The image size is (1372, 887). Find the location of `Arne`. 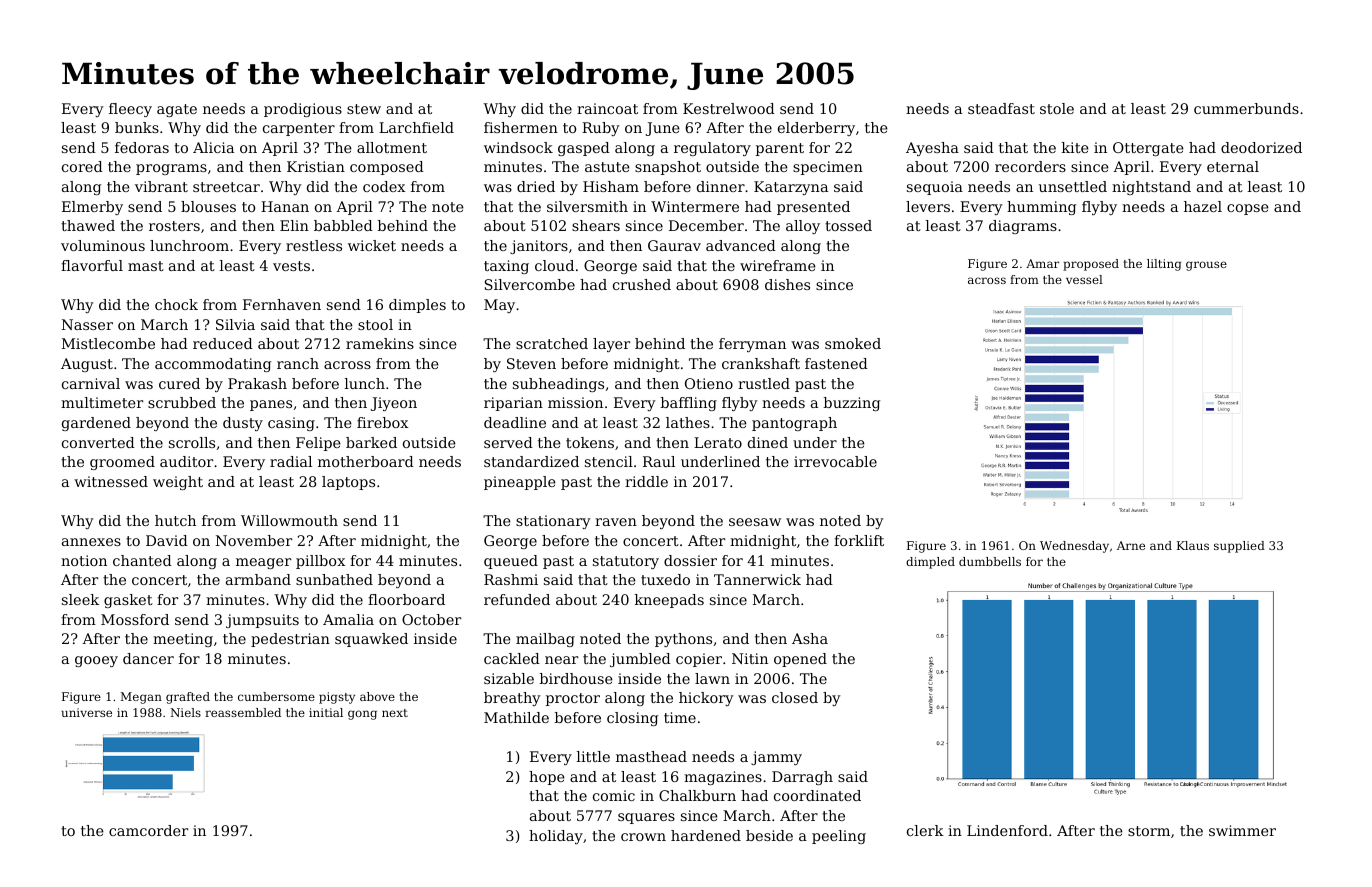

Arne is located at coordinates (1131, 545).
